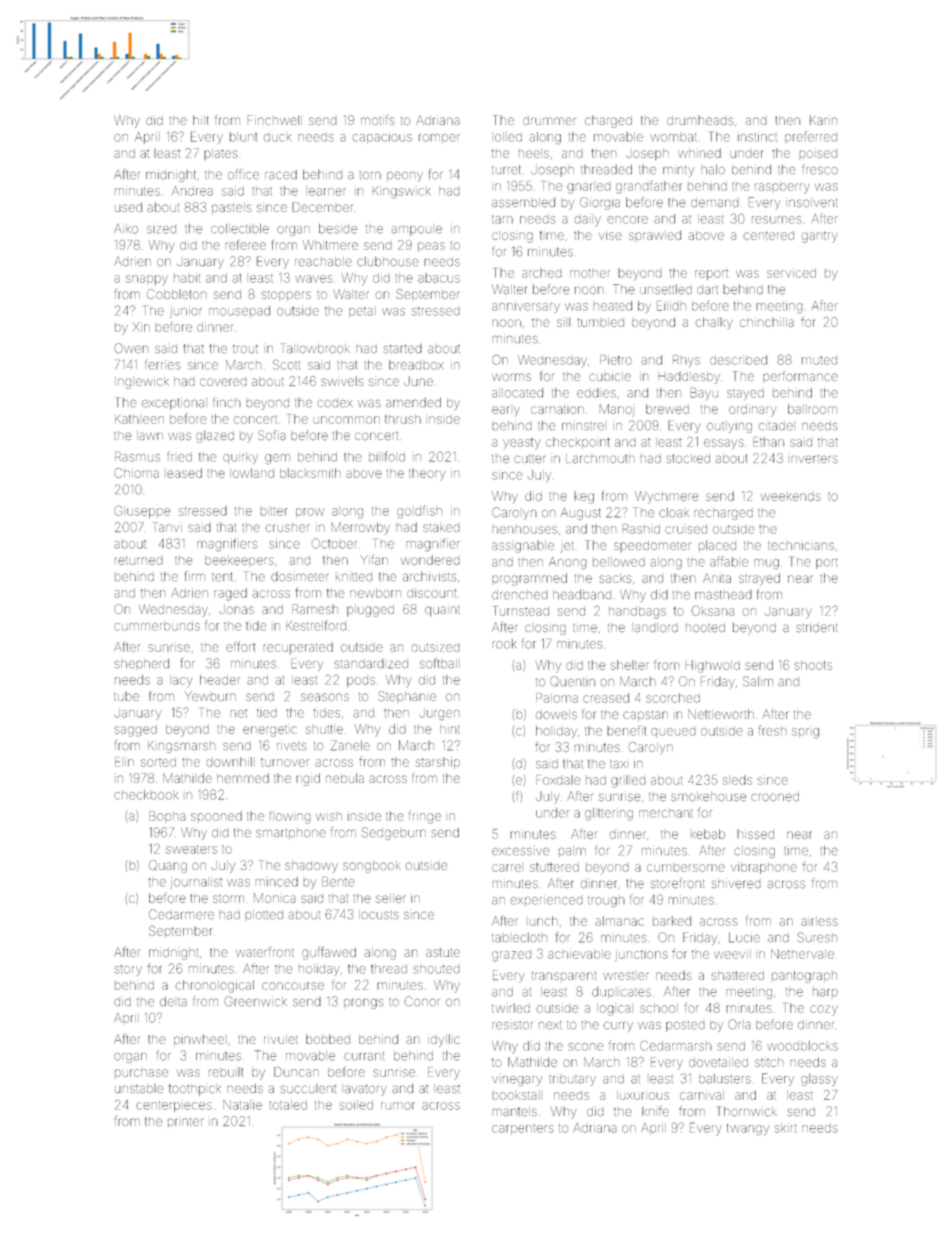 This screenshot has width=952, height=1233. What do you see at coordinates (523, 547) in the screenshot?
I see `assignable` at bounding box center [523, 547].
